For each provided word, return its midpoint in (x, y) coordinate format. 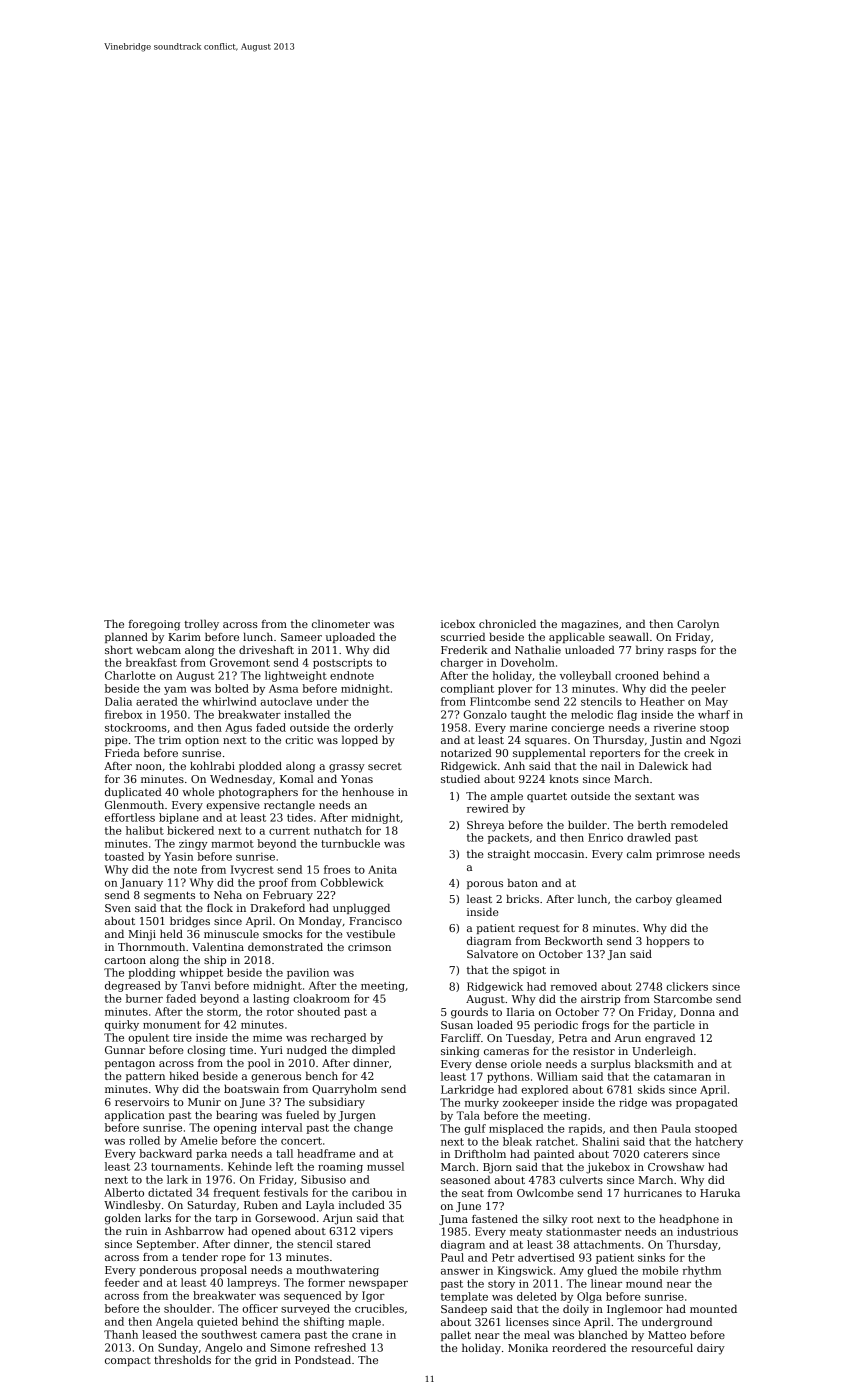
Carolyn (698, 625)
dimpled (373, 1050)
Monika (528, 1347)
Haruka (720, 1193)
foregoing (154, 625)
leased (159, 1334)
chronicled (507, 623)
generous (276, 1078)
